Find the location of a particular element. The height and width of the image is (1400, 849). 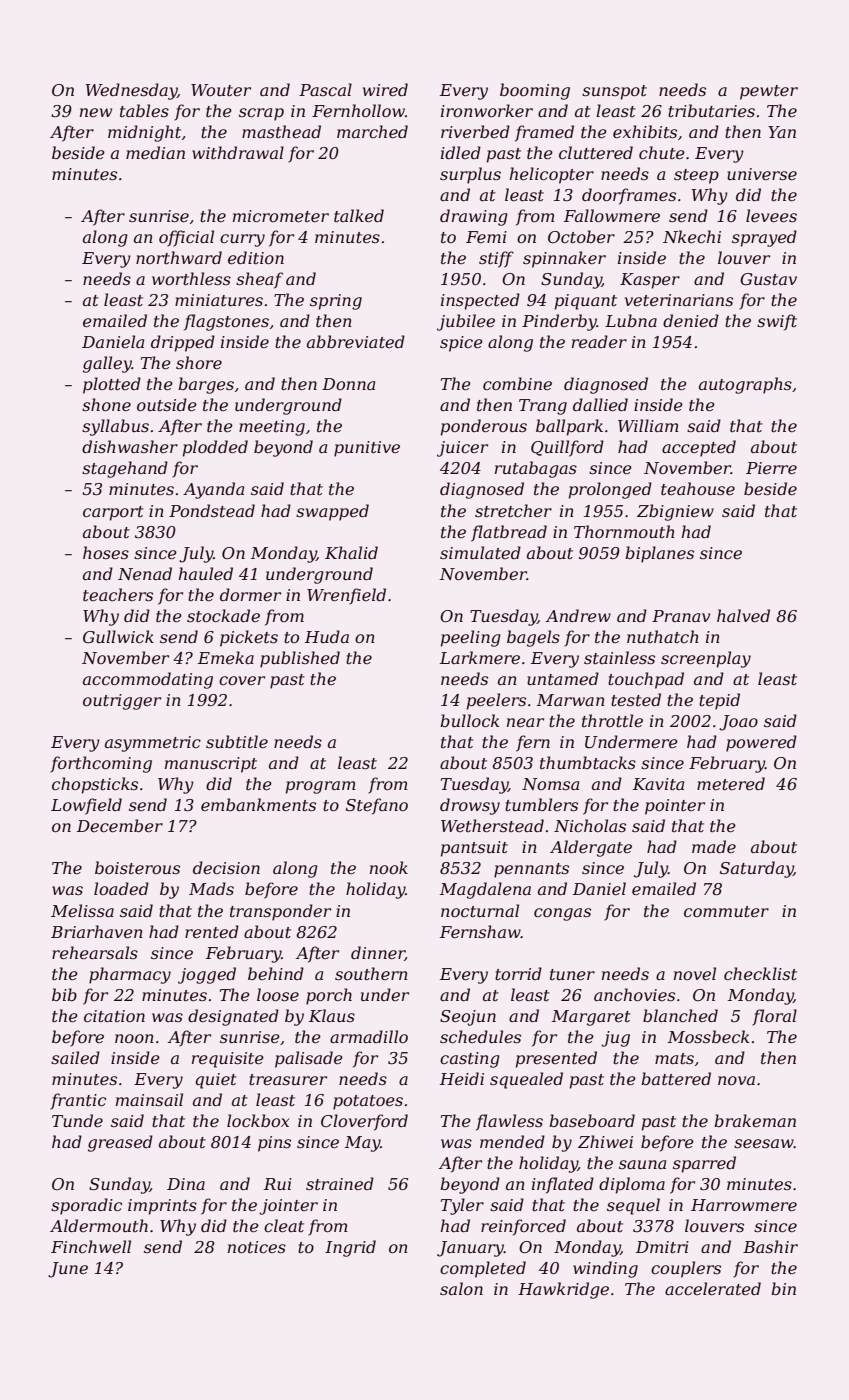

forthcoming is located at coordinates (101, 764).
